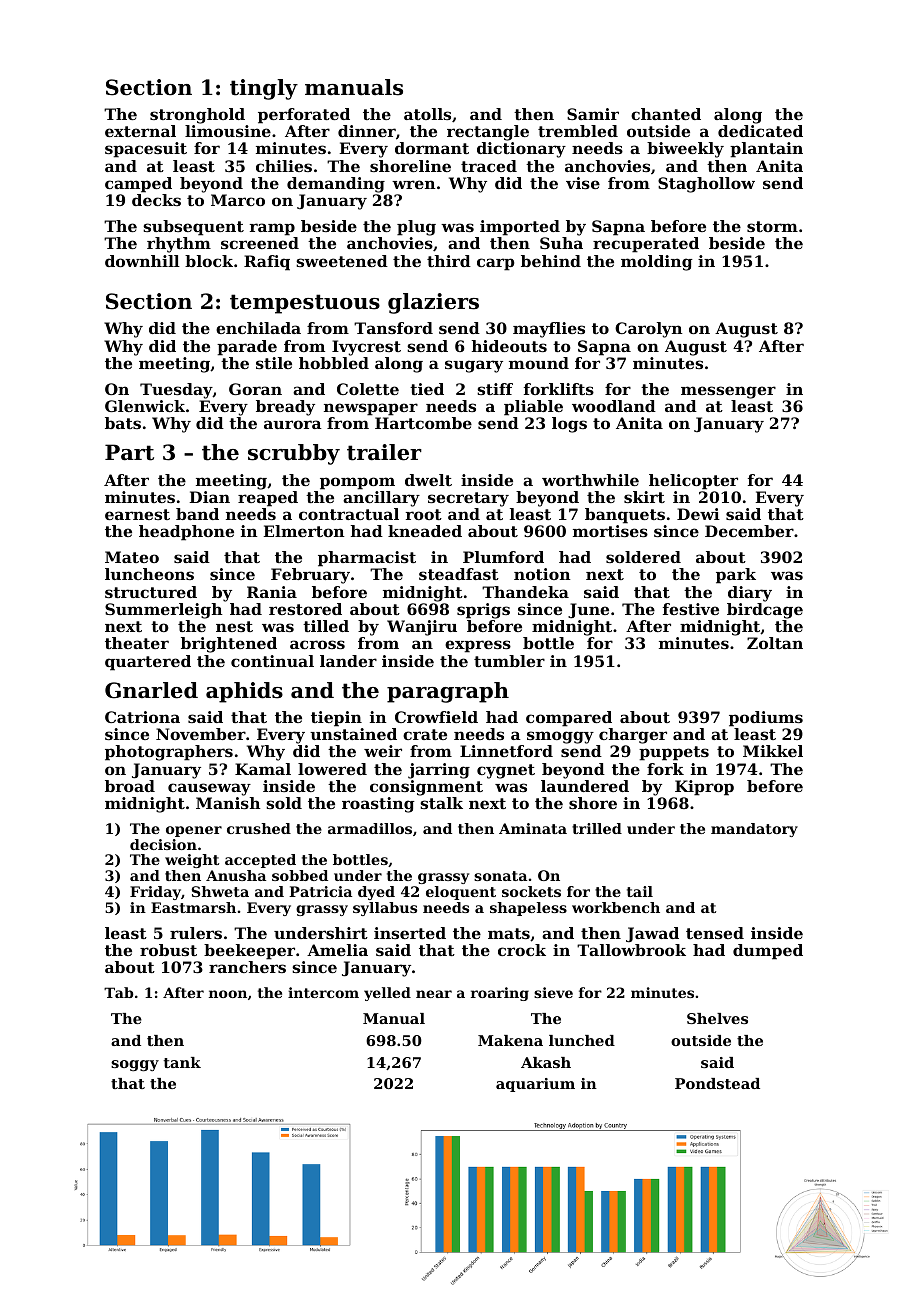  What do you see at coordinates (182, 1062) in the page?
I see `tank` at bounding box center [182, 1062].
